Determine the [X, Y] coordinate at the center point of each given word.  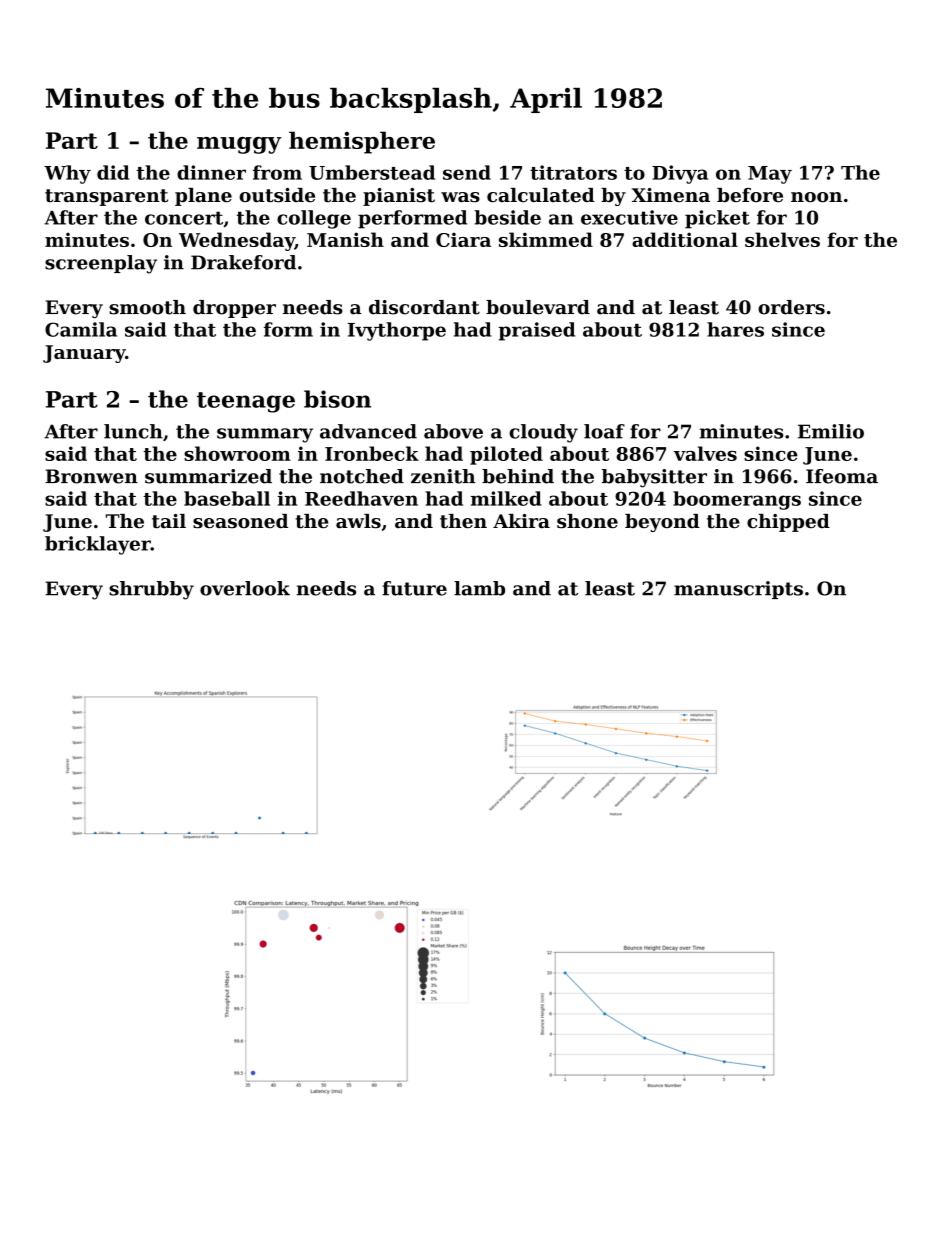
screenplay [101, 264]
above [453, 431]
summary [265, 435]
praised [537, 331]
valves [705, 453]
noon [816, 197]
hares [735, 329]
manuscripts [738, 590]
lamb [479, 588]
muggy [239, 145]
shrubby [151, 590]
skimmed [546, 239]
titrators [573, 172]
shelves [782, 239]
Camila [81, 329]
